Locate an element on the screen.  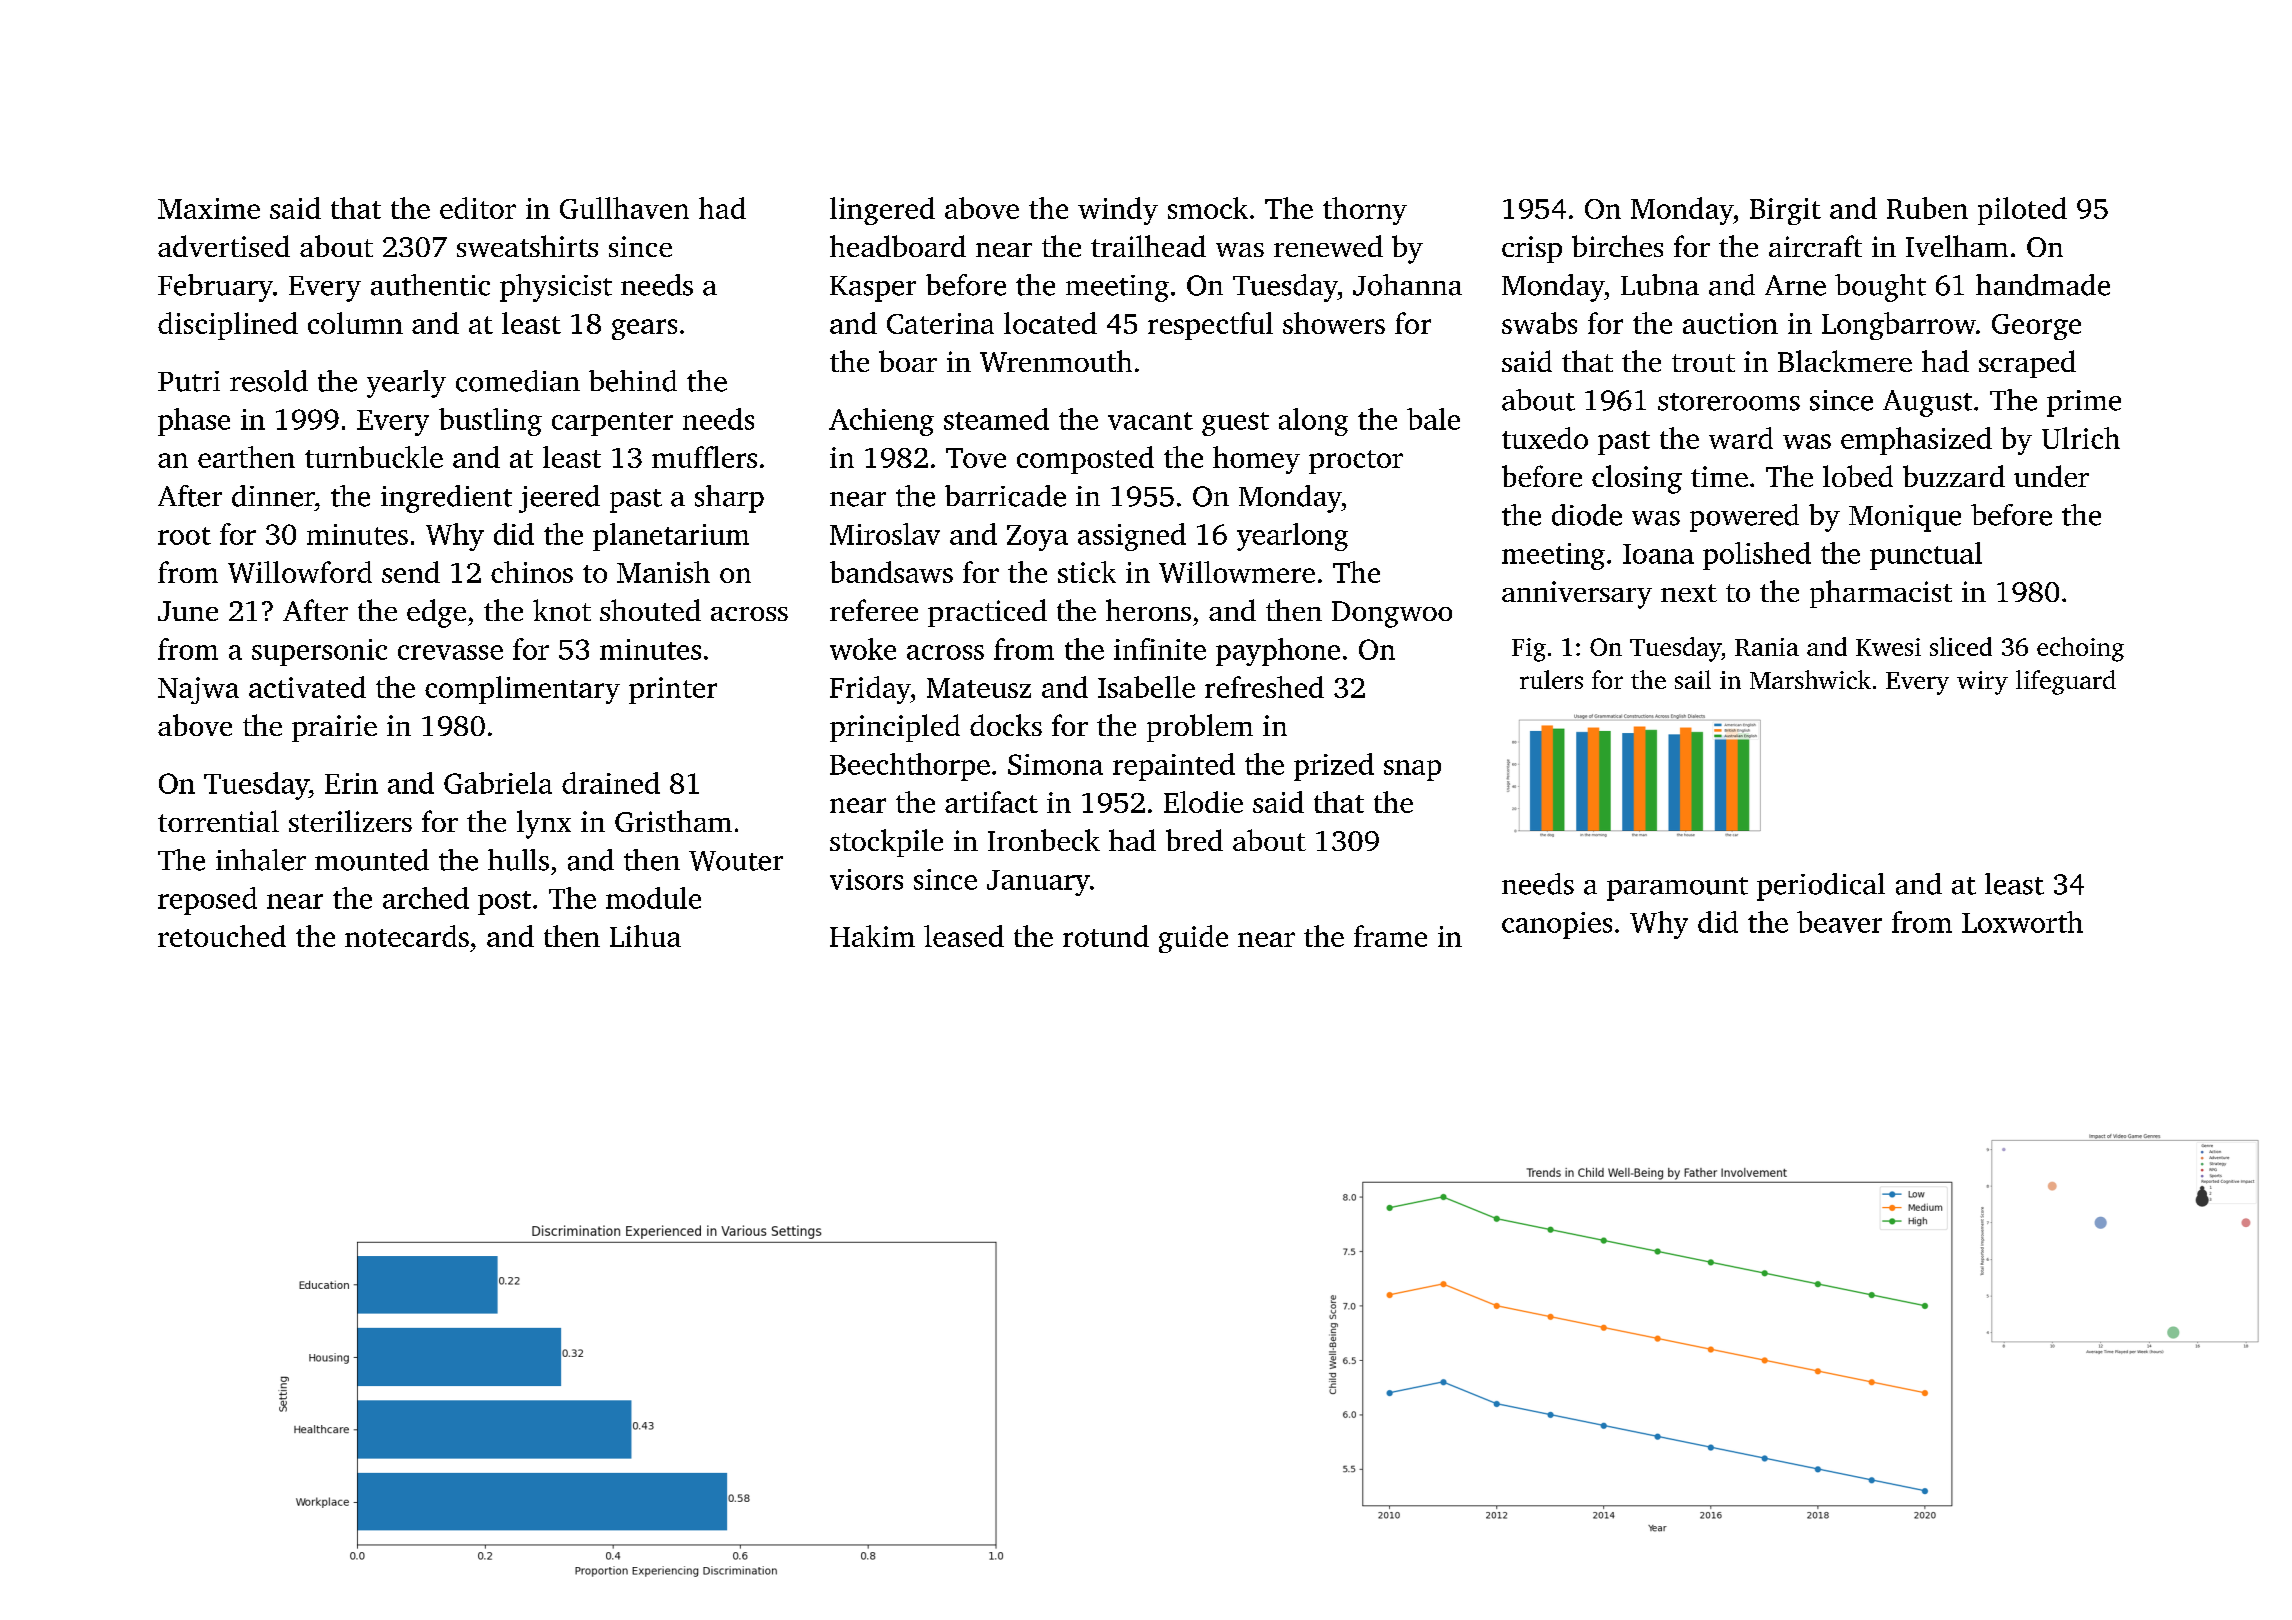
assigned is located at coordinates (1132, 537).
